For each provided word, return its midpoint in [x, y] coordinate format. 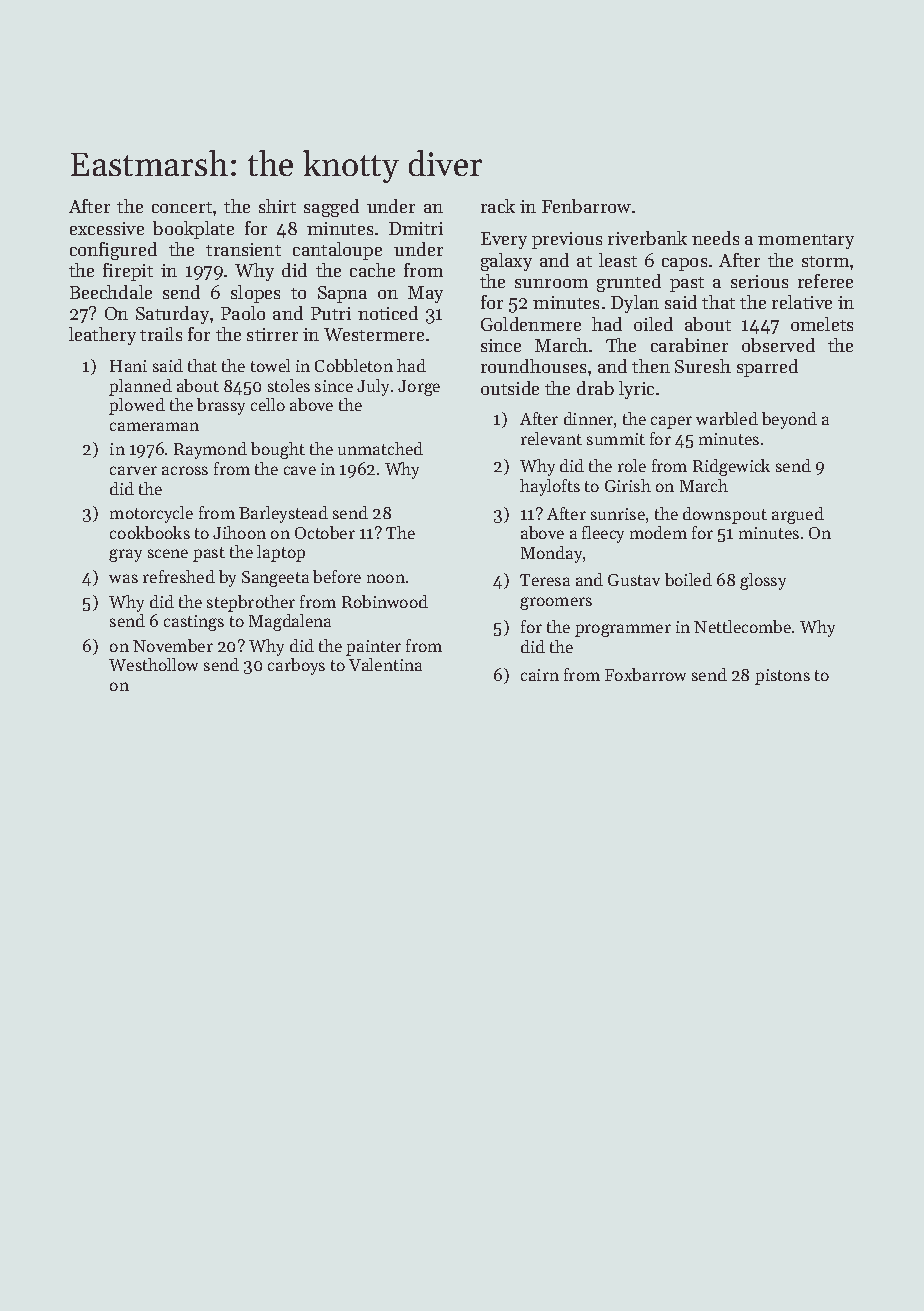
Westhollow [153, 664]
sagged [331, 208]
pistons [782, 677]
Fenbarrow [586, 206]
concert [182, 207]
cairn [540, 675]
